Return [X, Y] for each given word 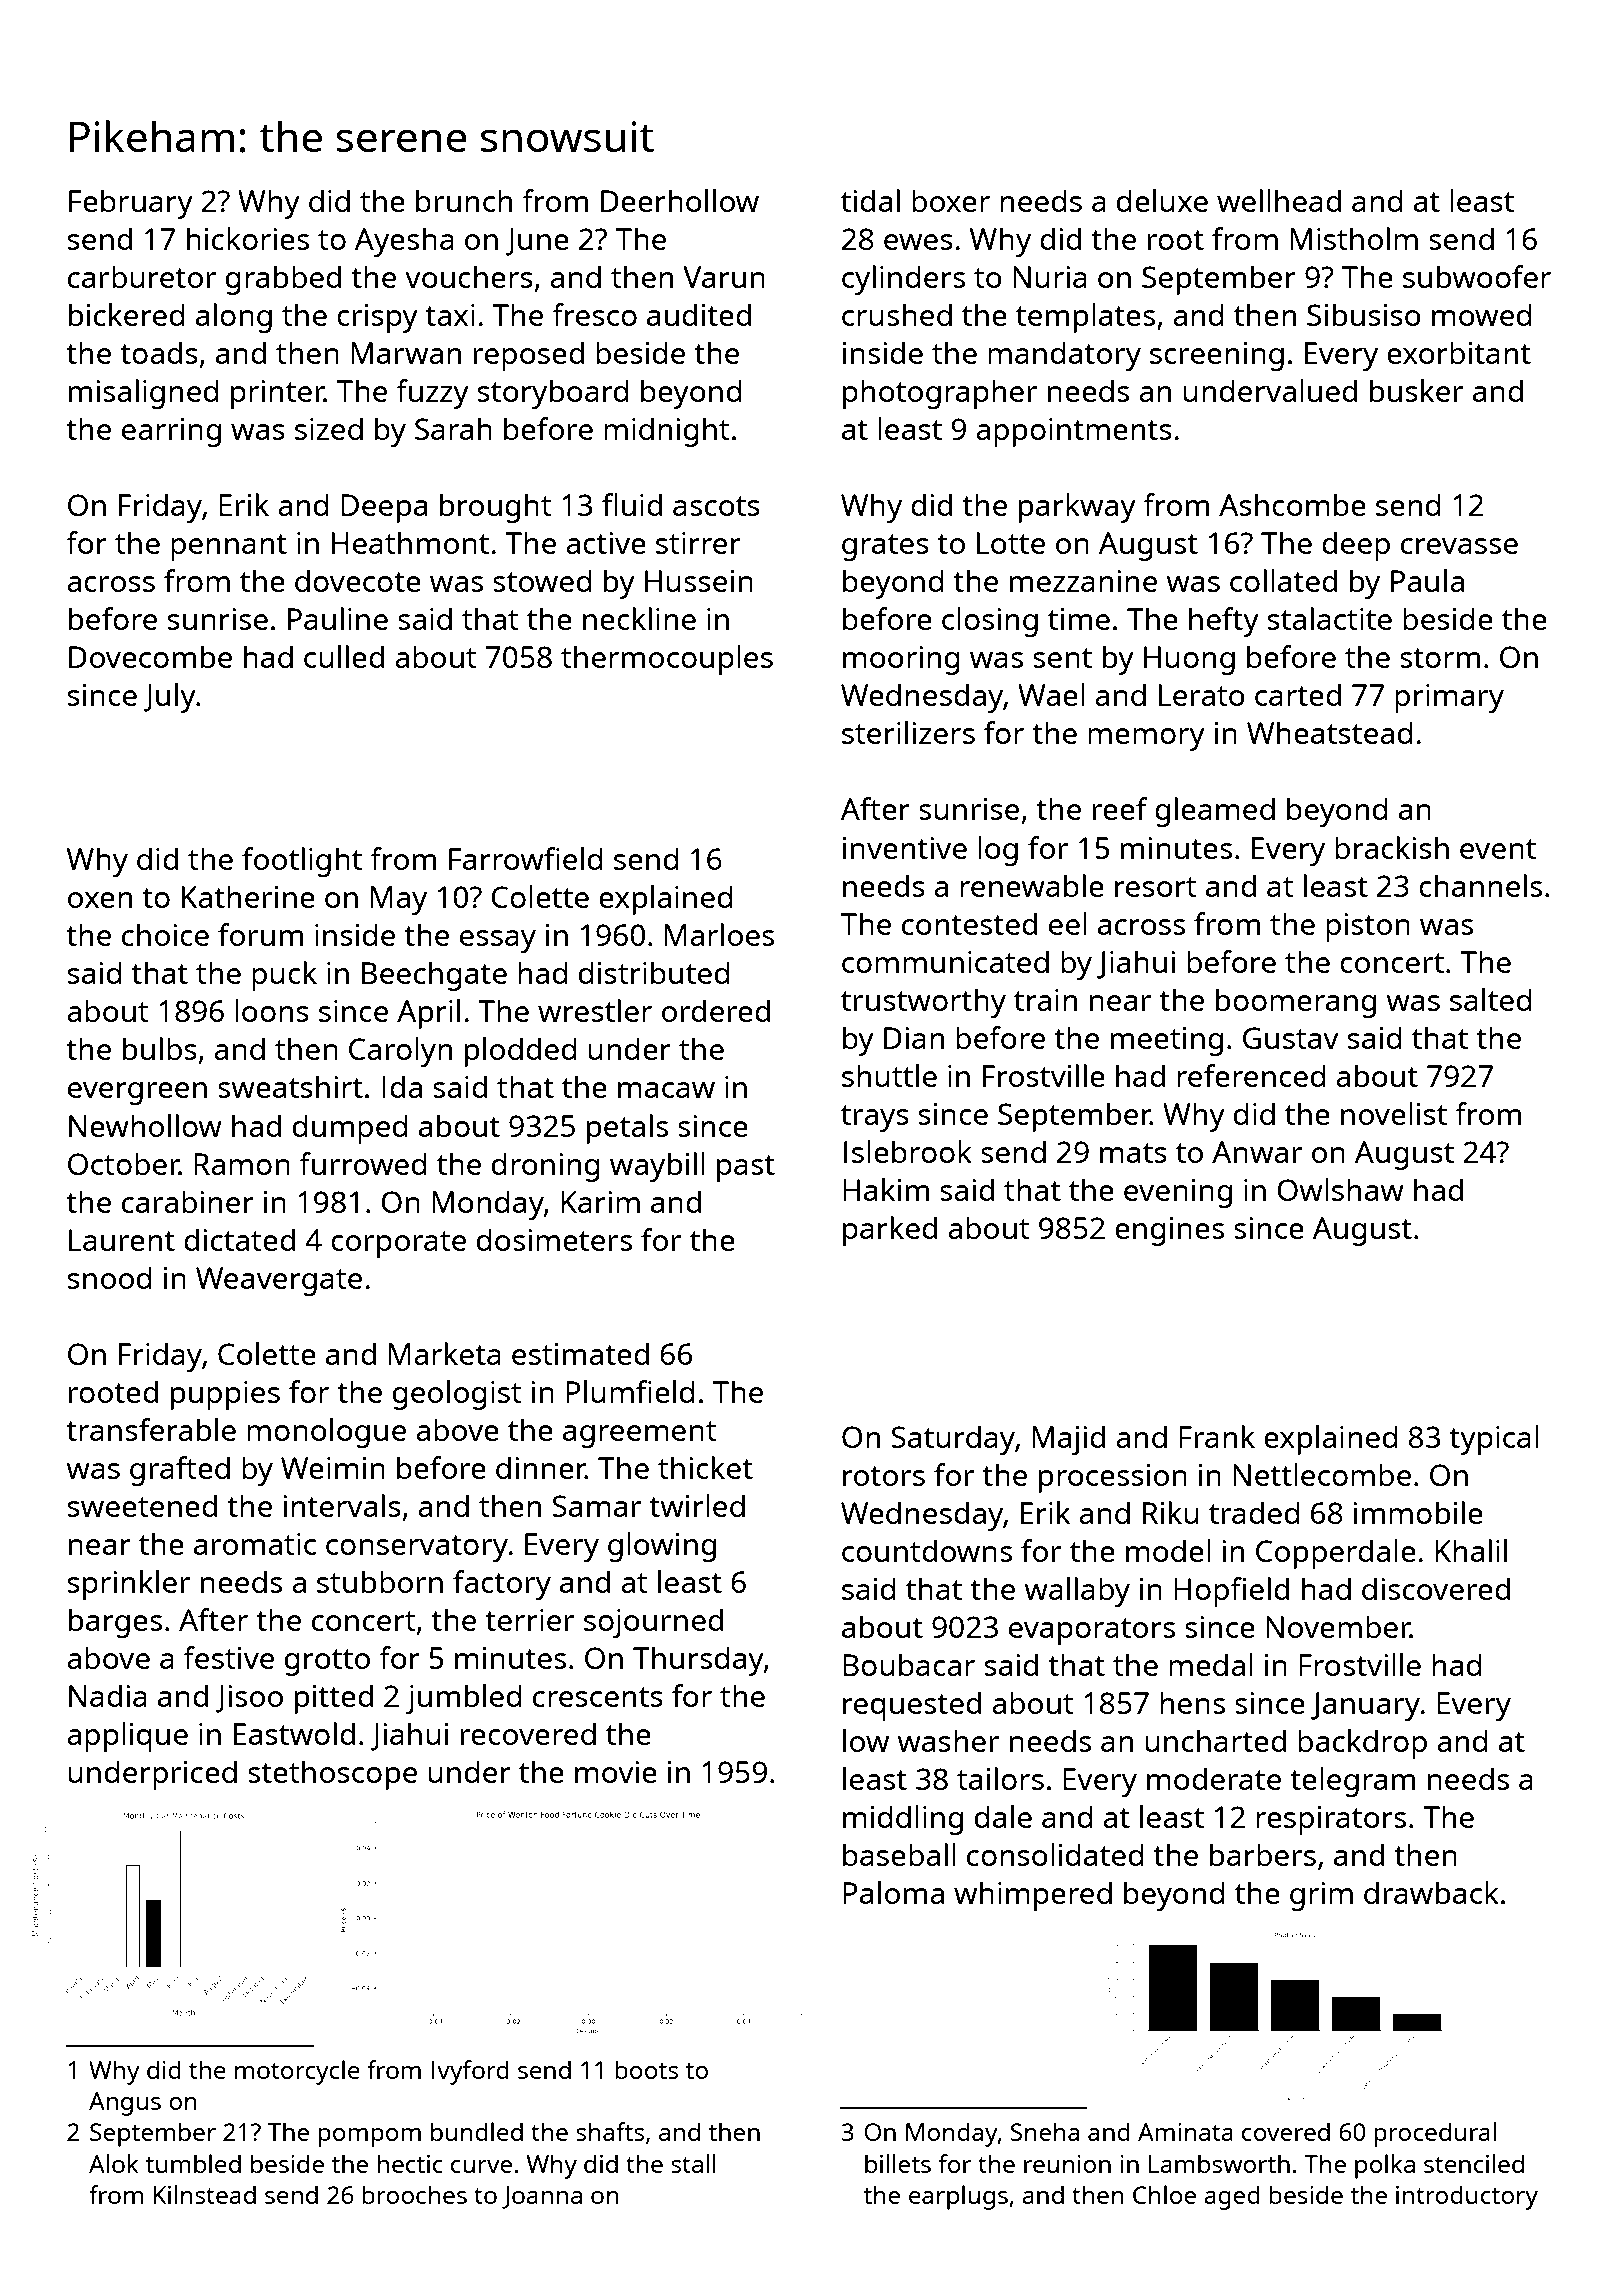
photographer [940, 394]
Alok [114, 2163]
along [234, 318]
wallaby [1077, 1592]
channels [1480, 885]
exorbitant [1459, 352]
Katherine [248, 896]
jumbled [464, 1699]
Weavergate [279, 1281]
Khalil [1471, 1550]
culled [344, 656]
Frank [1217, 1436]
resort [1156, 887]
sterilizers [908, 732]
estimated [580, 1353]
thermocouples [667, 660]
